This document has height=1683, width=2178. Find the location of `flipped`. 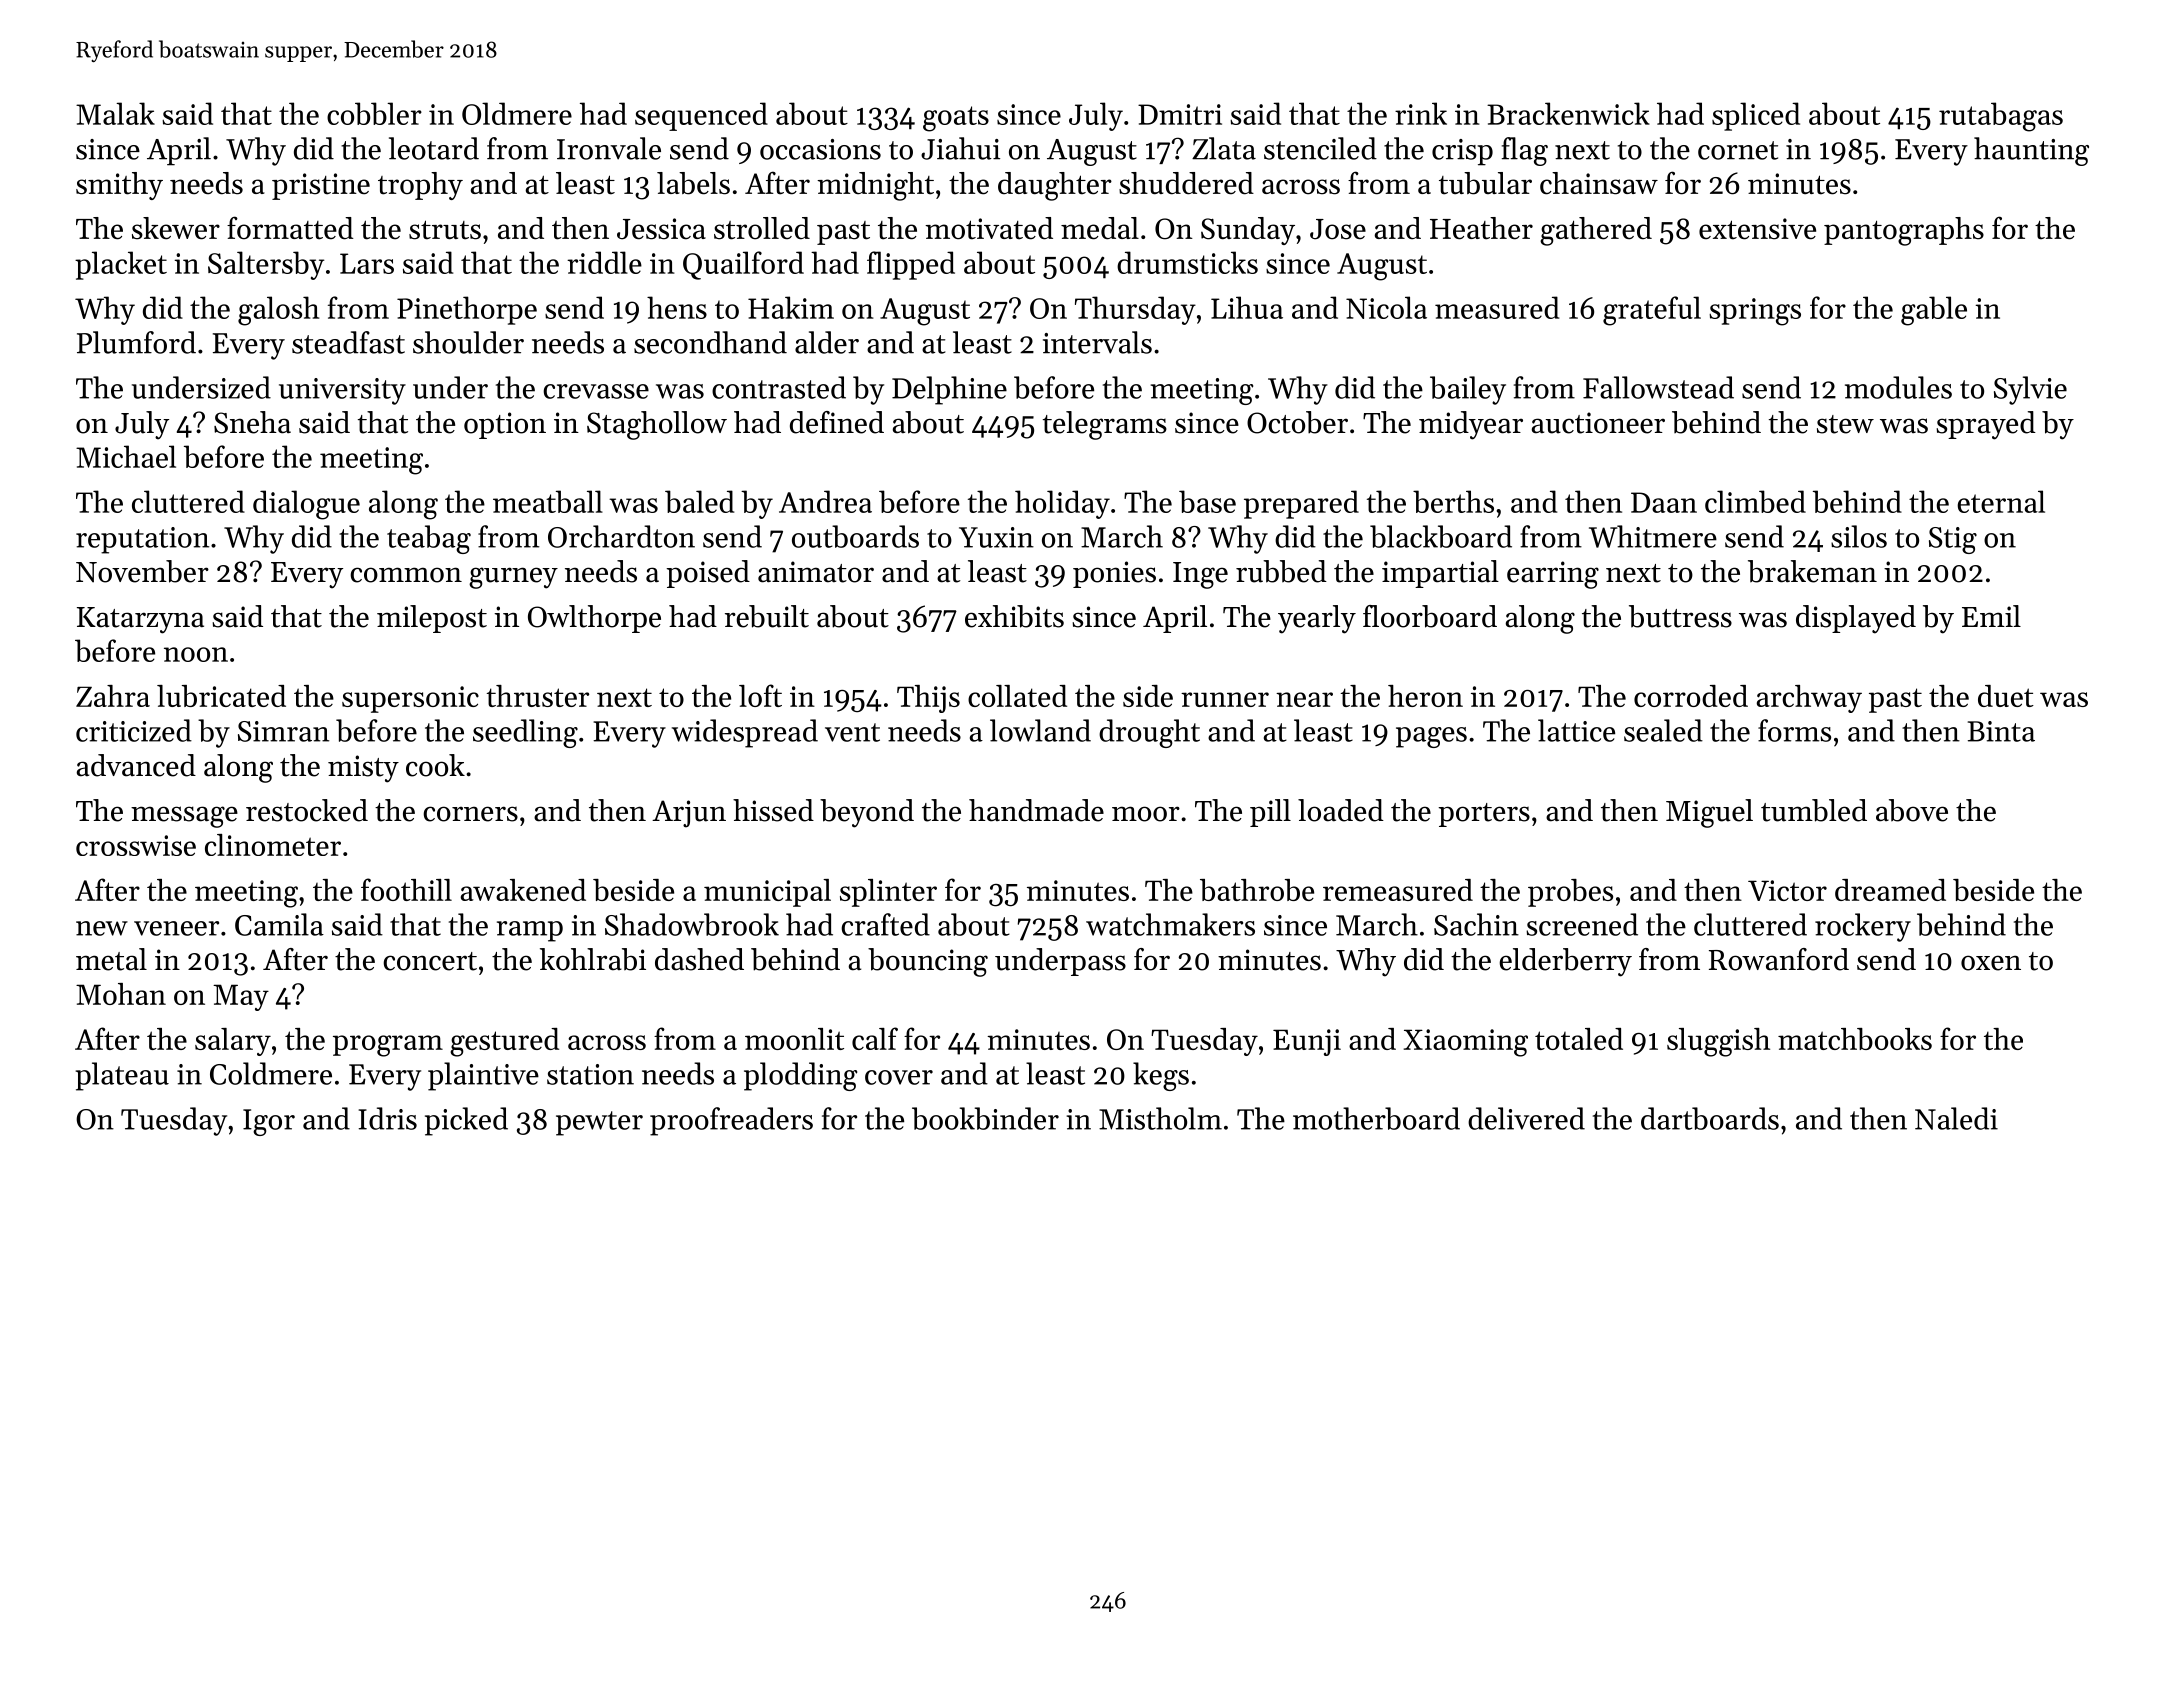

flipped is located at coordinates (911, 265).
